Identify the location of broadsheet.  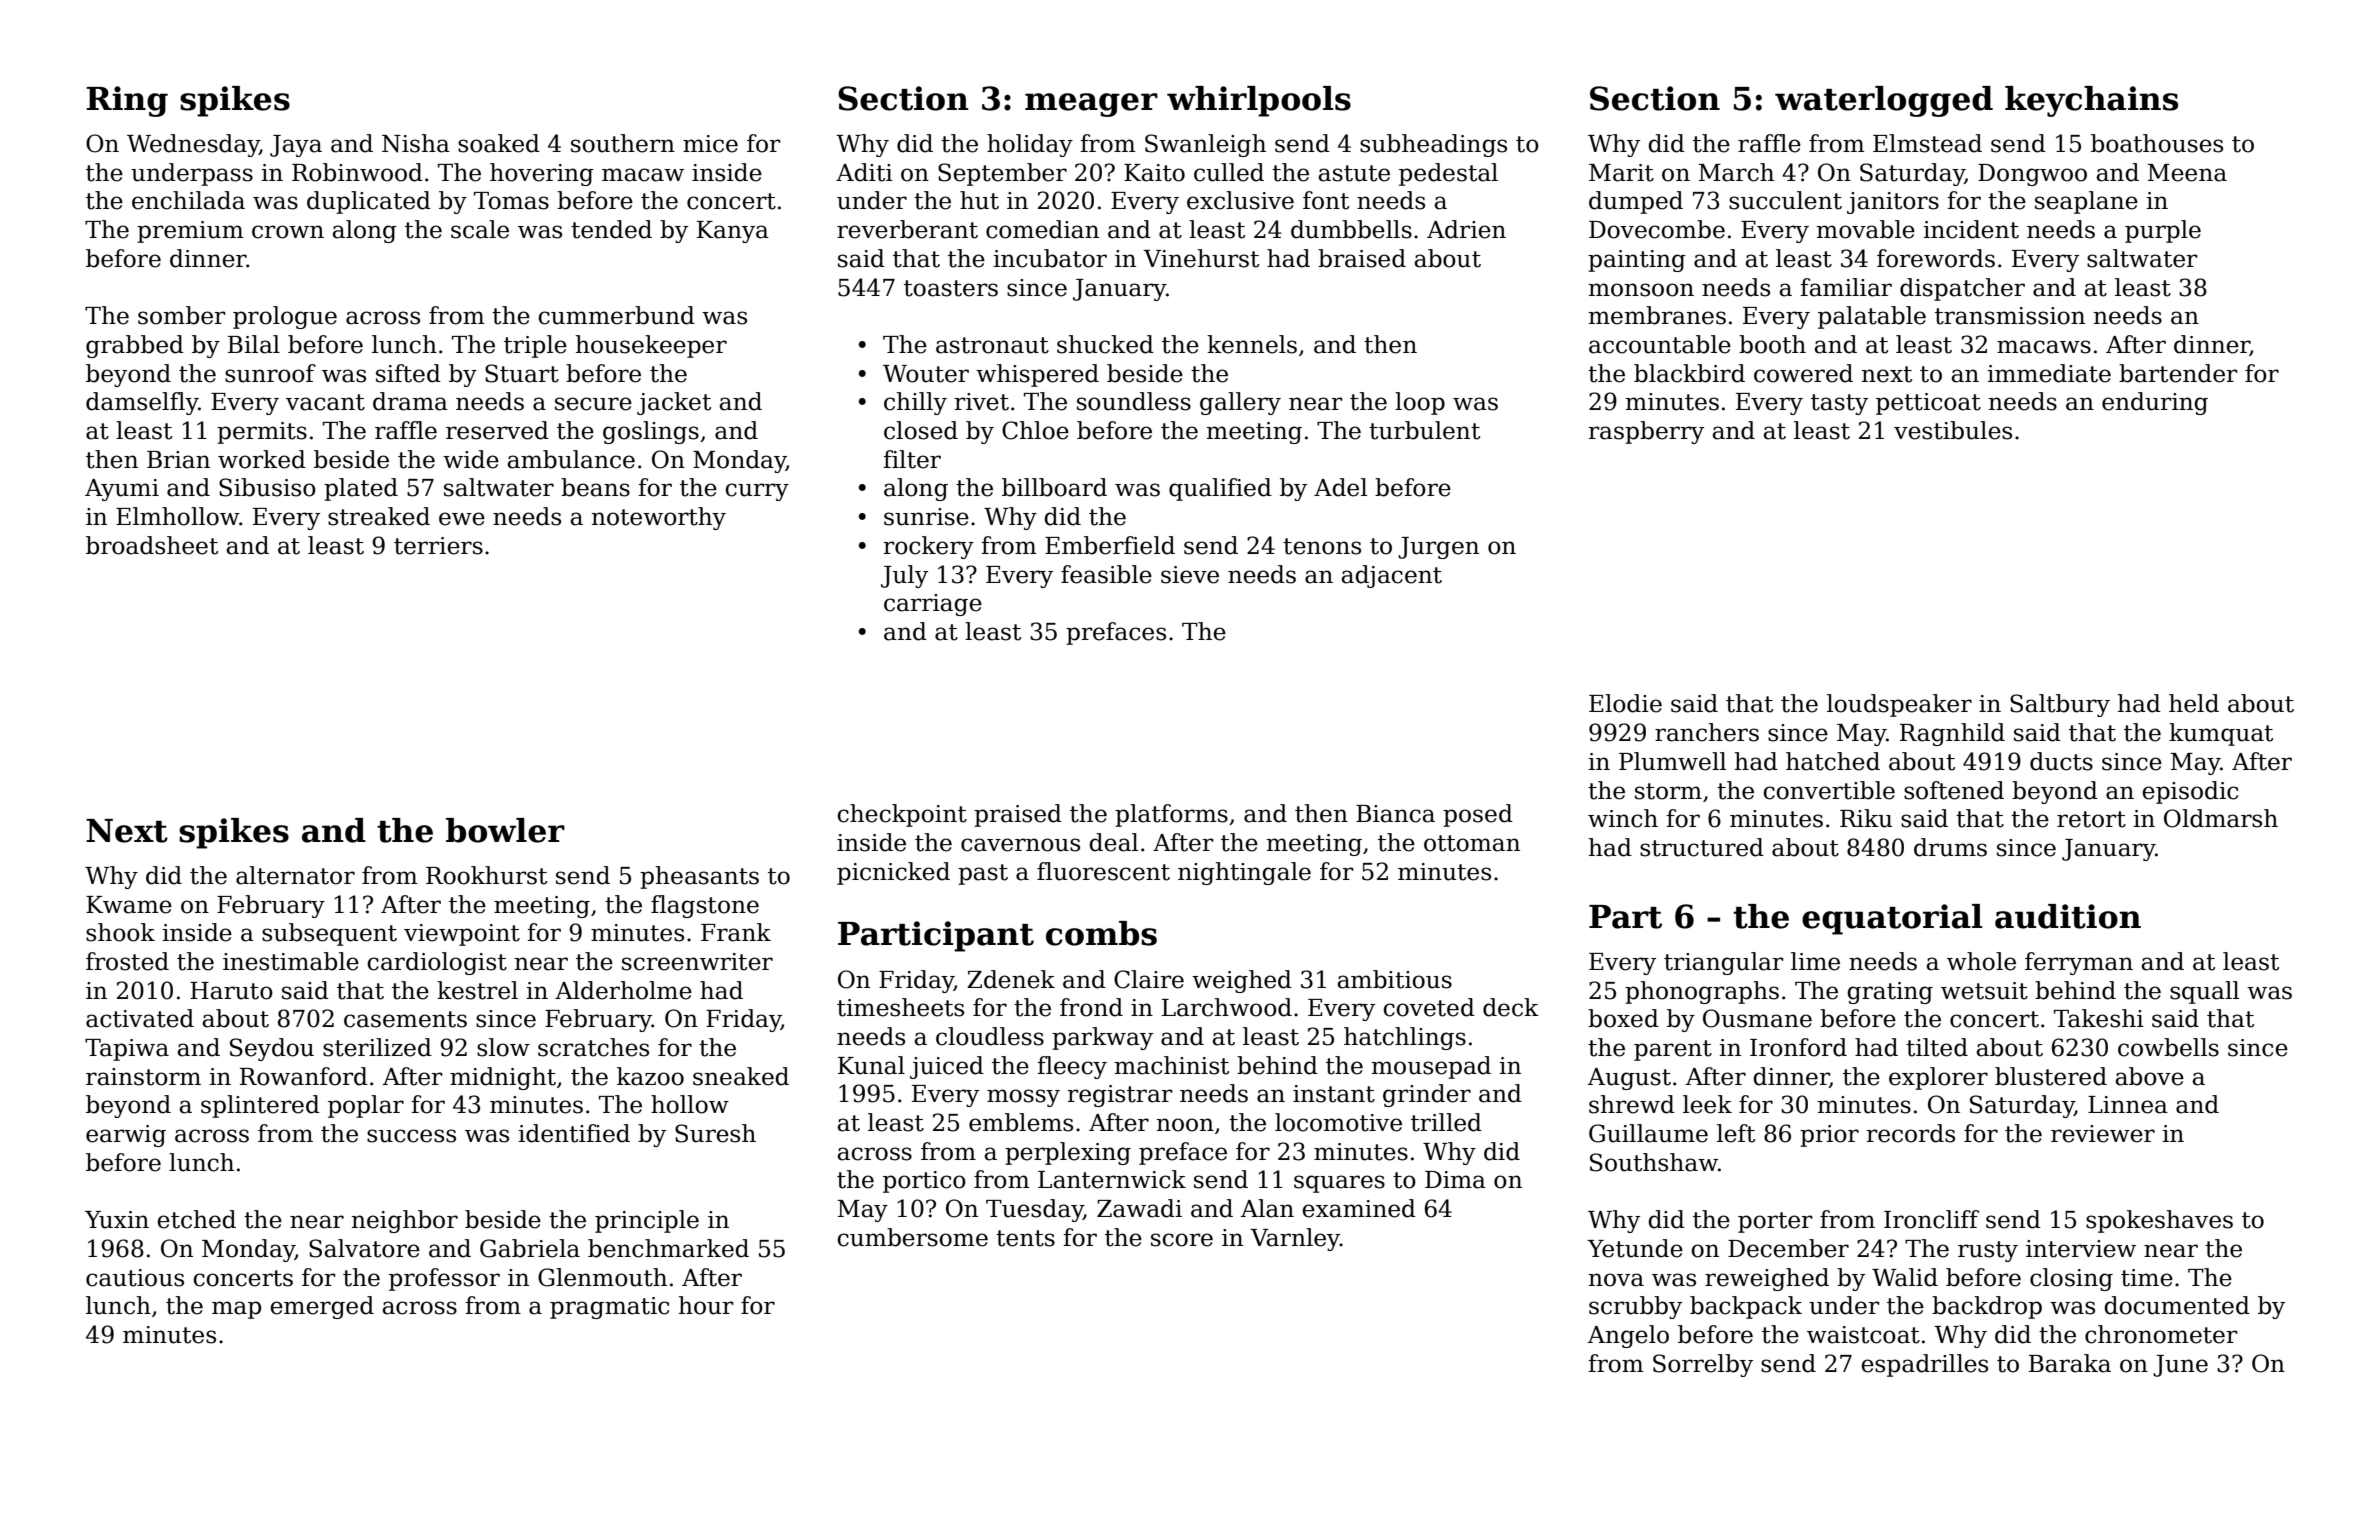
(152, 545).
